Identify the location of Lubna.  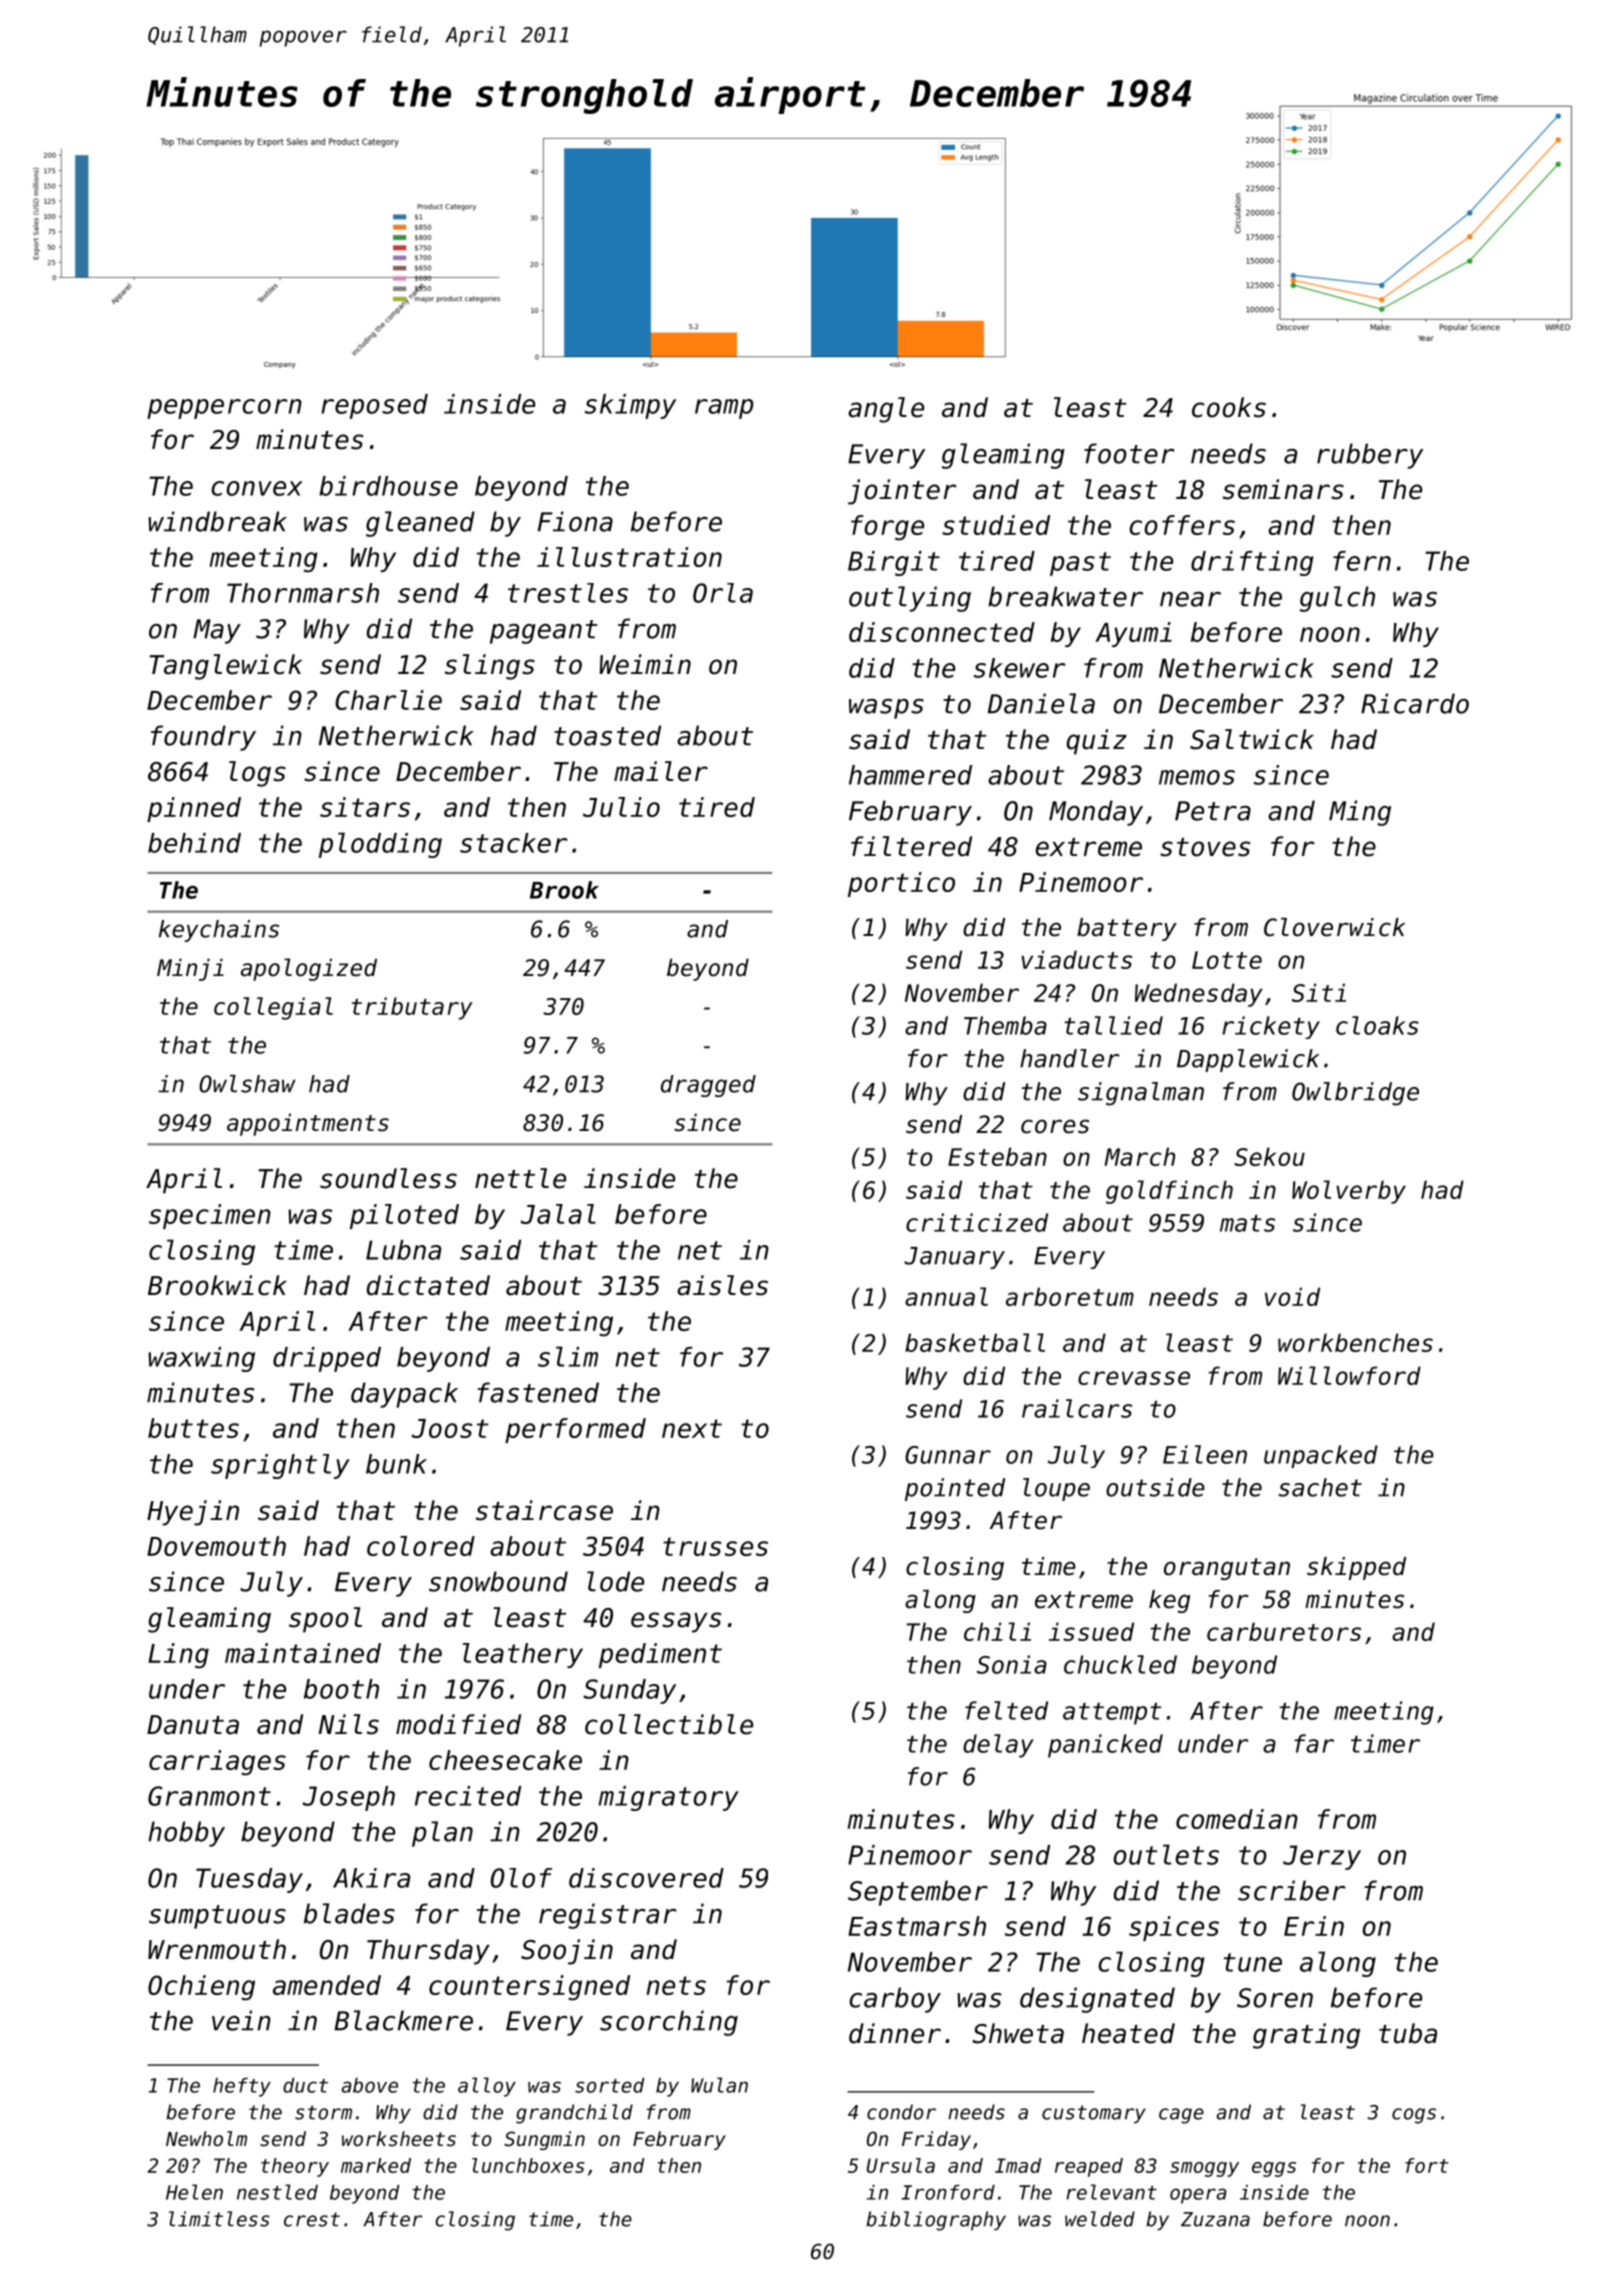
(403, 1250).
